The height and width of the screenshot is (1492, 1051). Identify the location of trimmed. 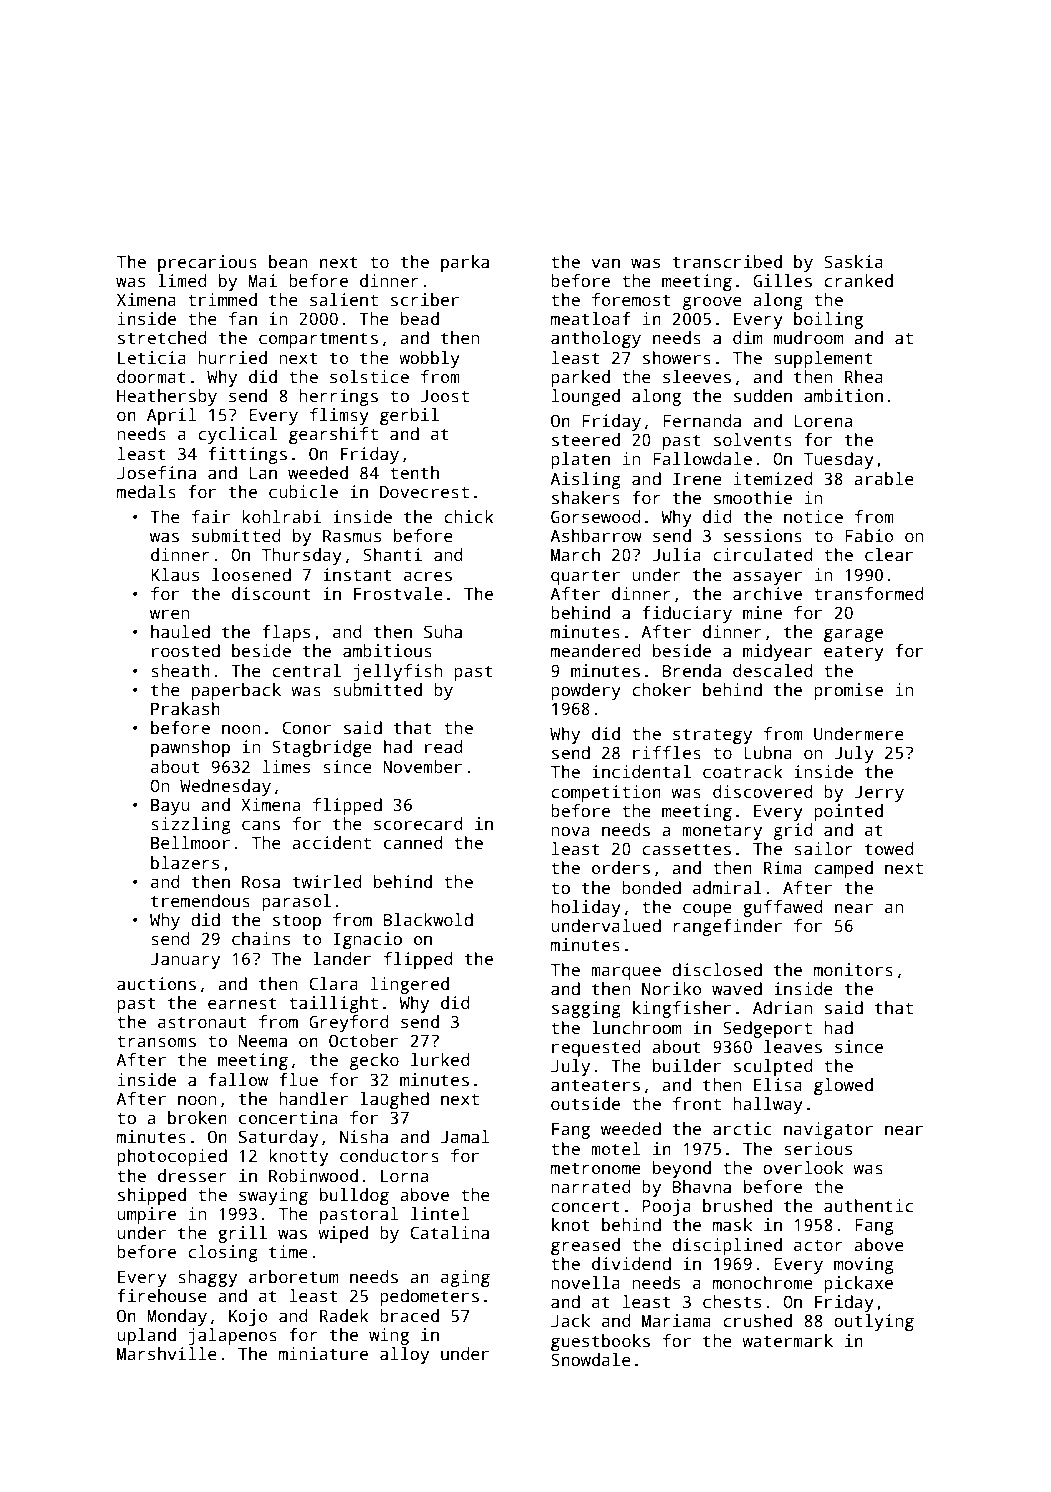
(222, 300).
